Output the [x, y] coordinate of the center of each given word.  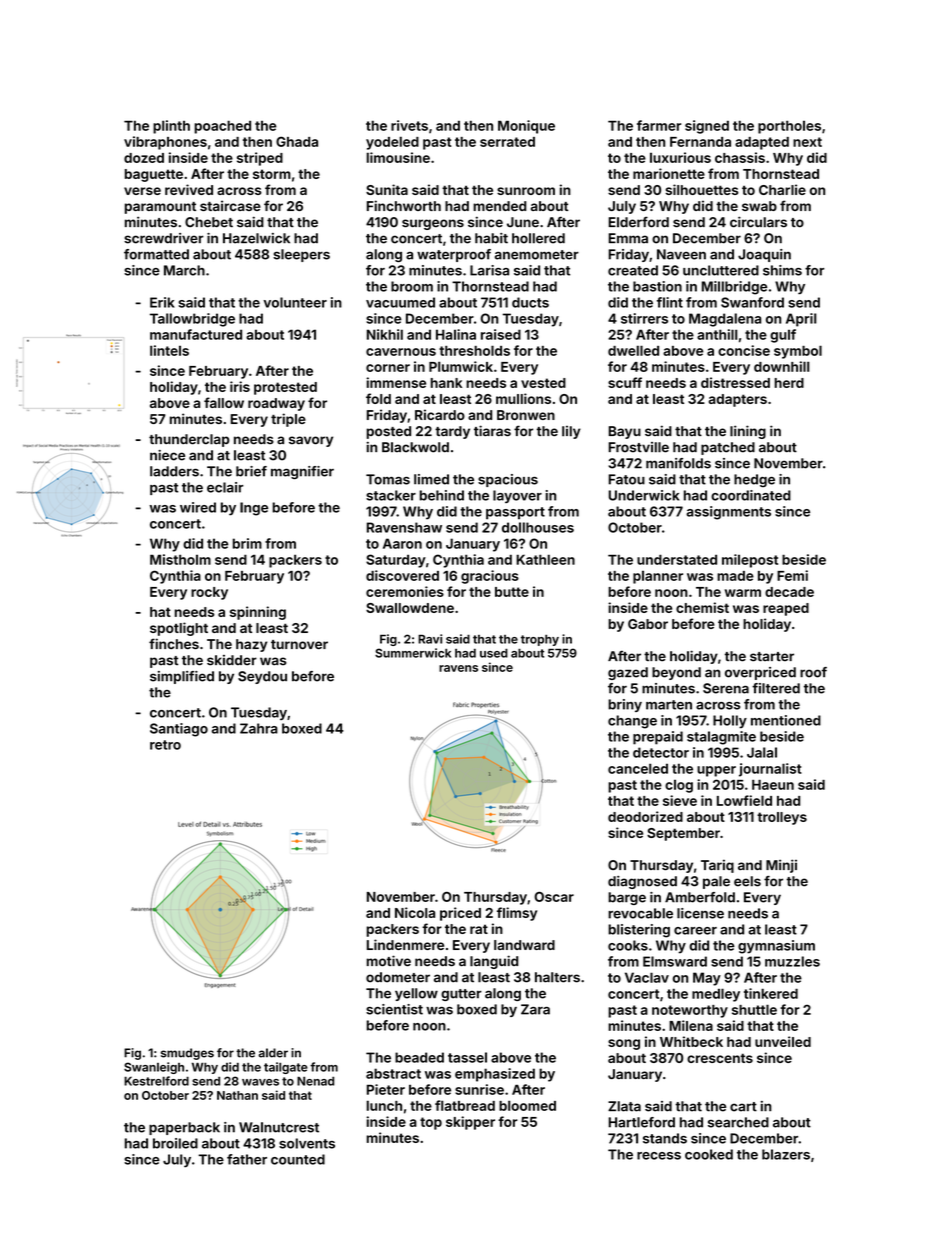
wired [198, 507]
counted [298, 1159]
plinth [171, 127]
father [247, 1159]
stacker [391, 495]
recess [659, 1156]
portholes [789, 127]
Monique [526, 127]
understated [677, 559]
